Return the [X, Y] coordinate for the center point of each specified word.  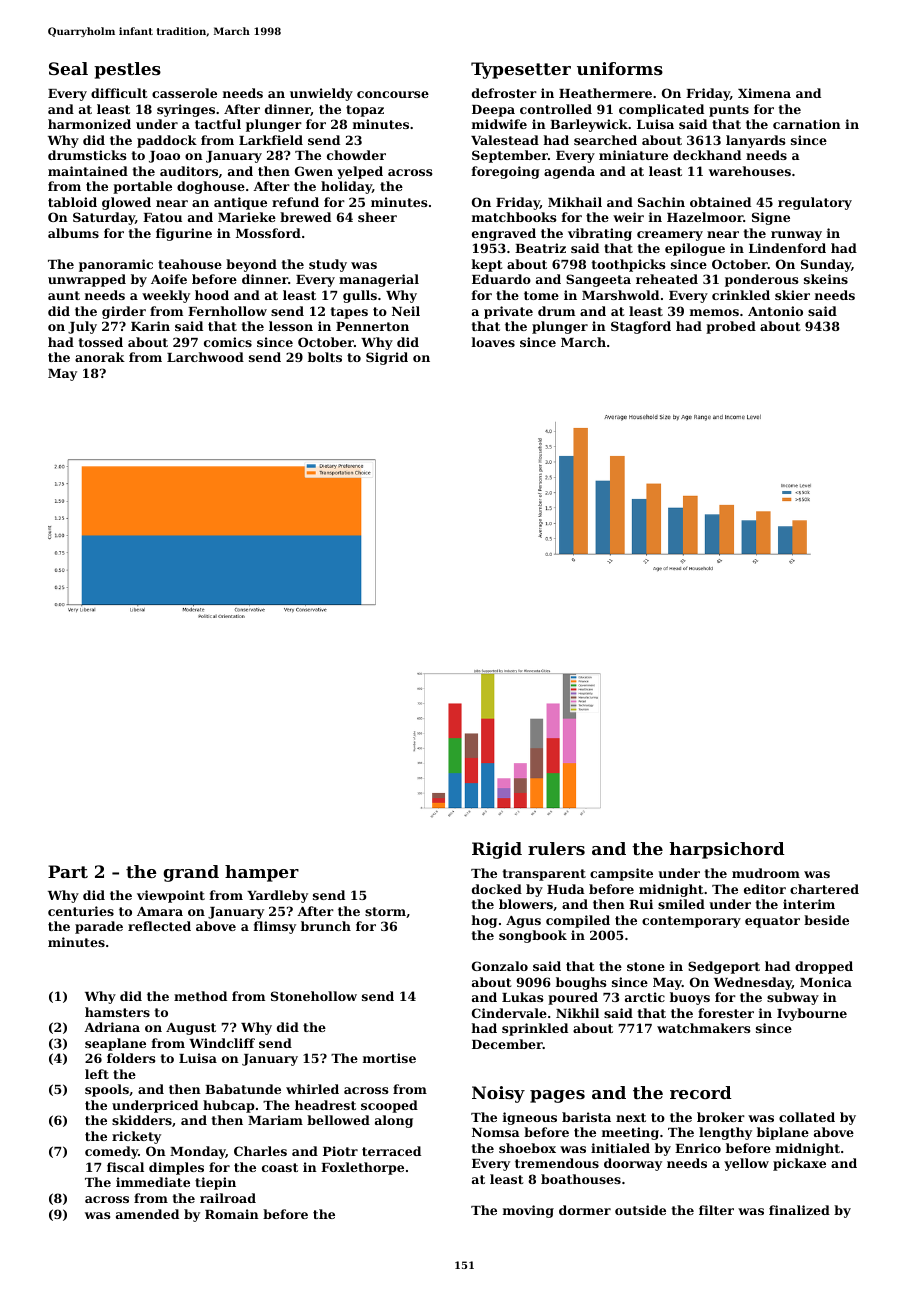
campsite [621, 874]
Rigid [497, 850]
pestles [127, 70]
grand [191, 873]
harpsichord [727, 850]
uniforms [620, 68]
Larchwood [205, 357]
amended [147, 1214]
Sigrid [387, 358]
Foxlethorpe [362, 1168]
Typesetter [521, 70]
